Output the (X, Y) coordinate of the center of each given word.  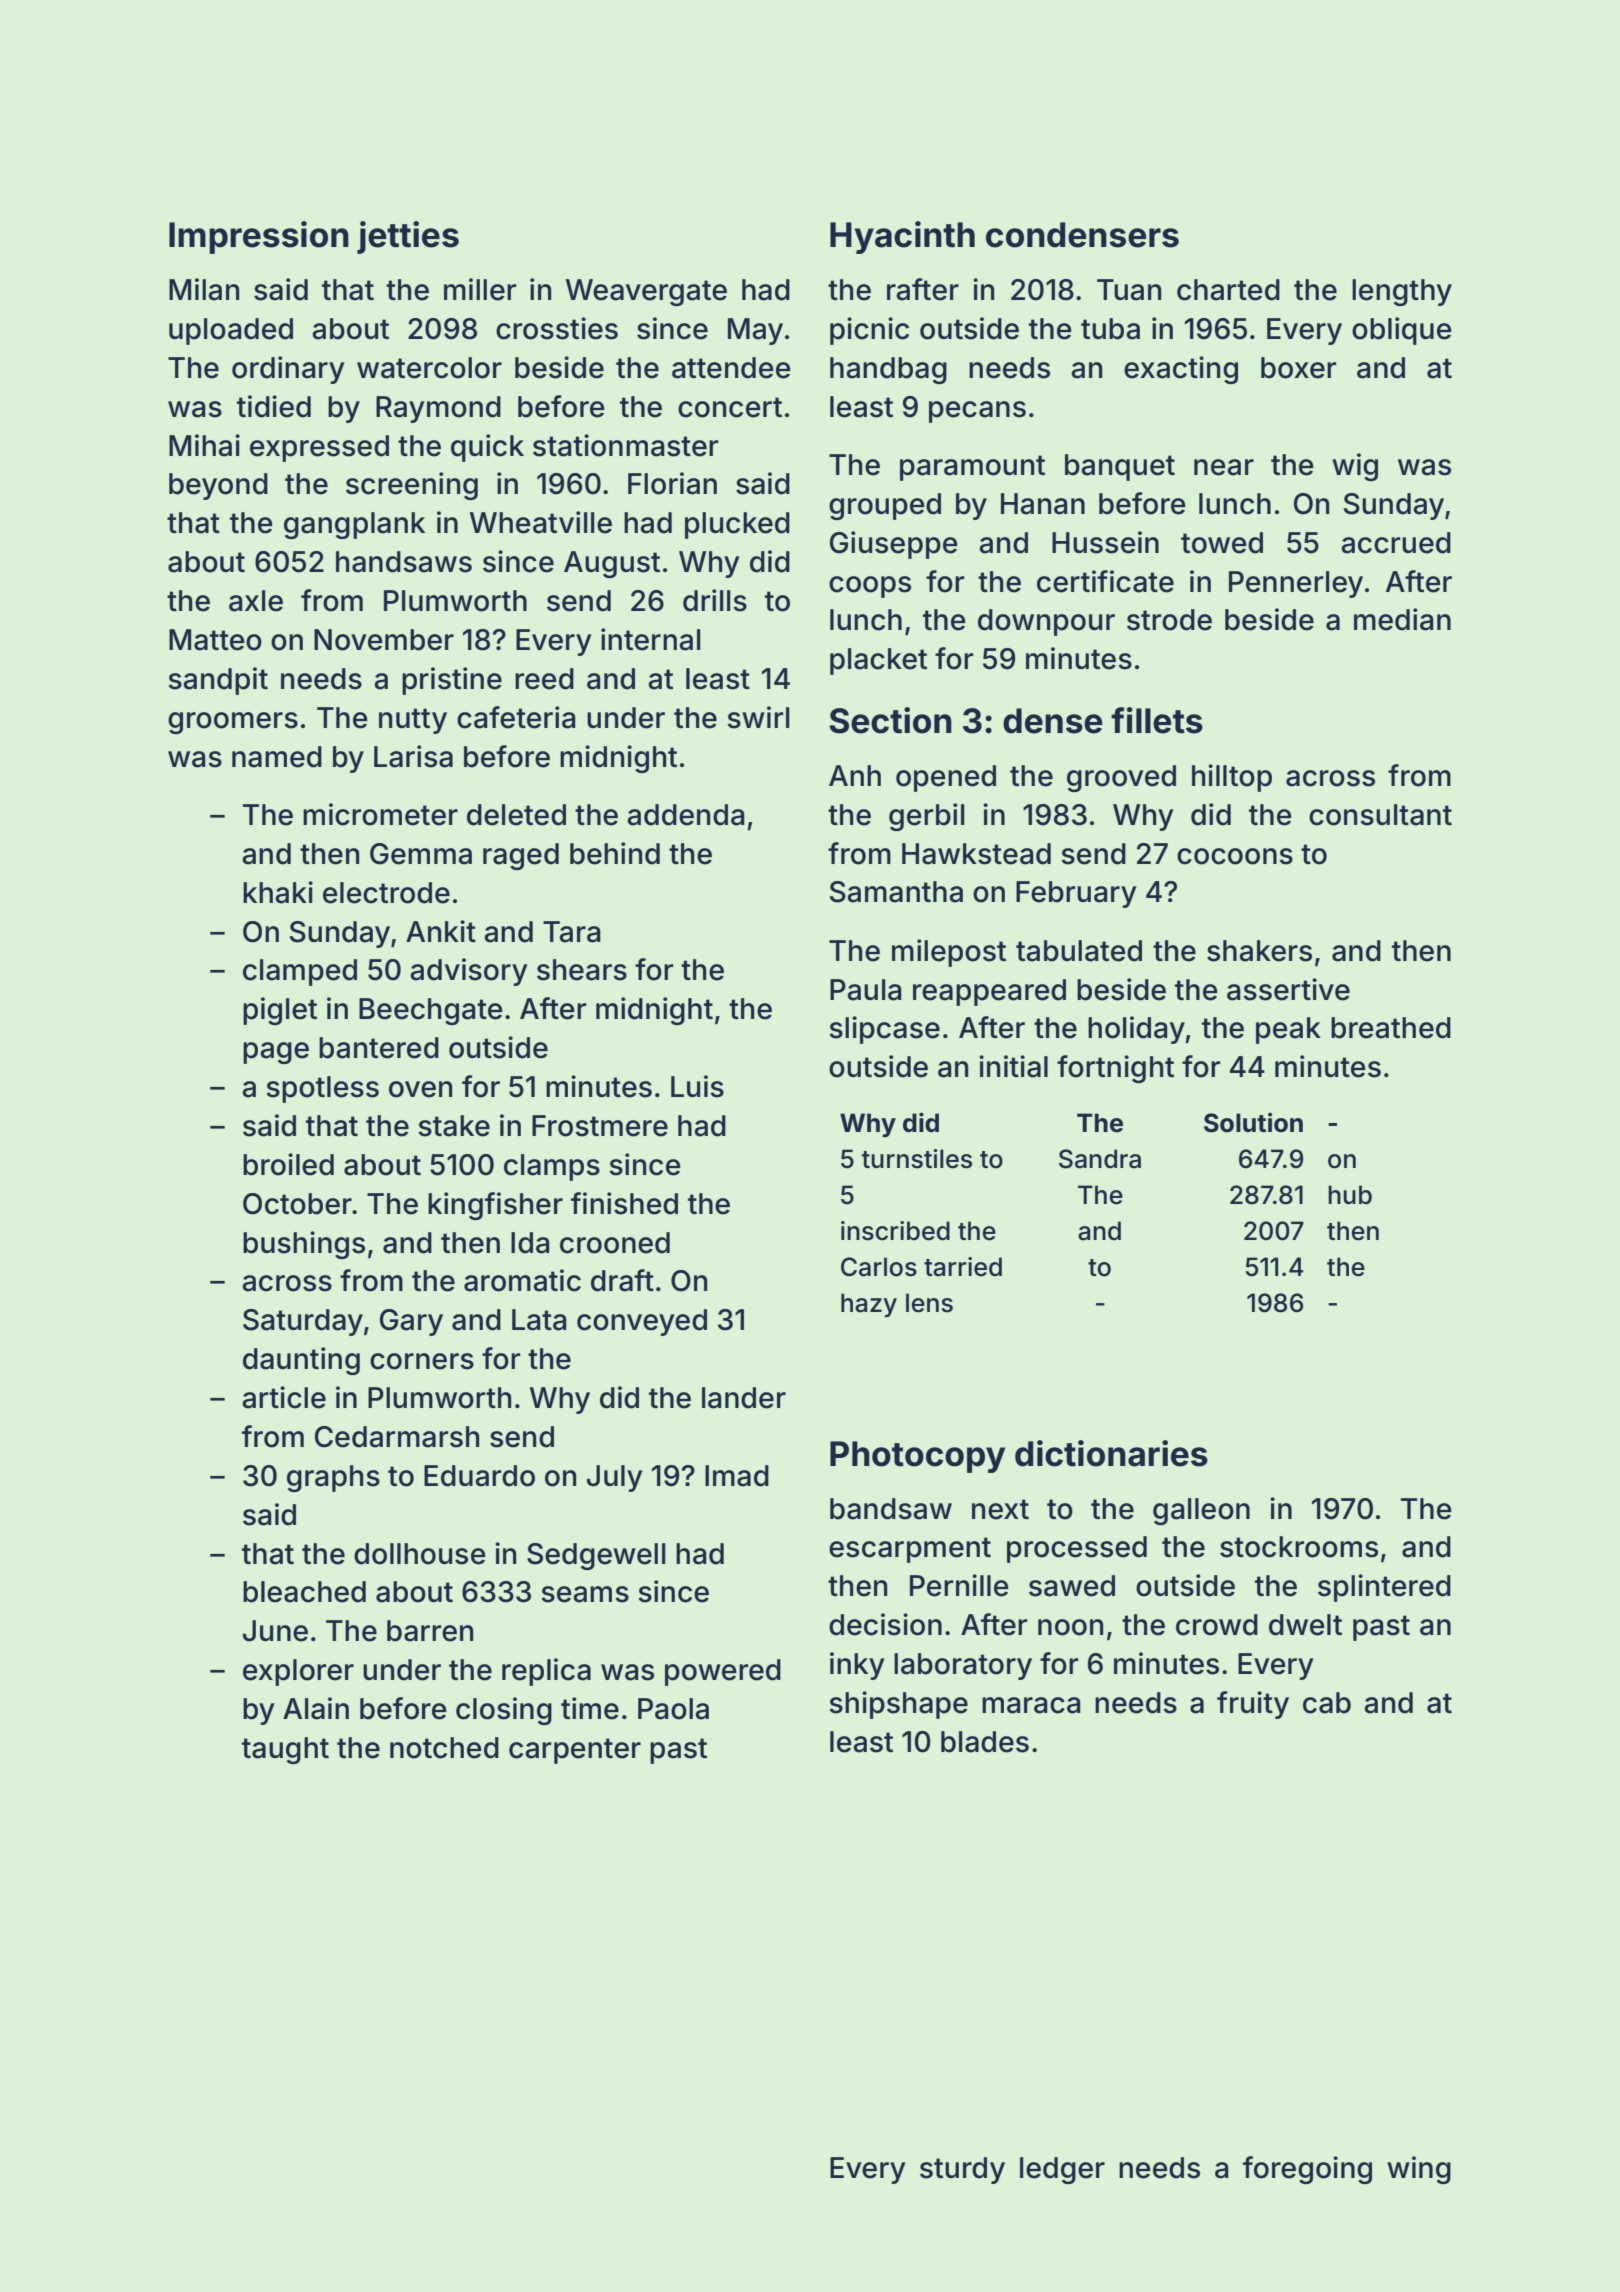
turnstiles (917, 1159)
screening (412, 486)
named (277, 757)
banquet (1120, 467)
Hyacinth (902, 237)
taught (285, 1750)
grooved (1121, 778)
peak (1288, 1030)
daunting (301, 1361)
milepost (949, 953)
